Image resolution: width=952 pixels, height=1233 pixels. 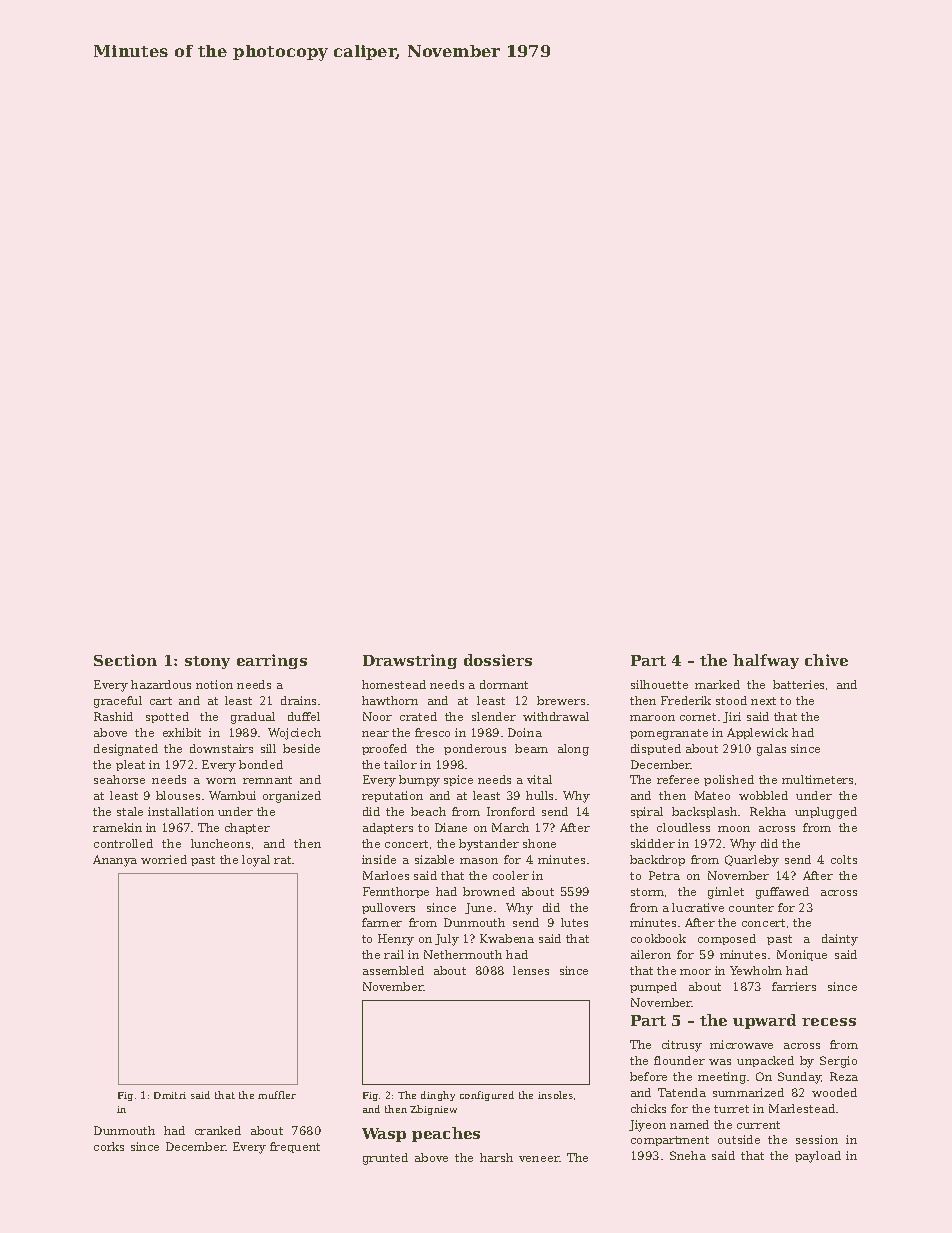 What do you see at coordinates (794, 986) in the screenshot?
I see `farriers` at bounding box center [794, 986].
